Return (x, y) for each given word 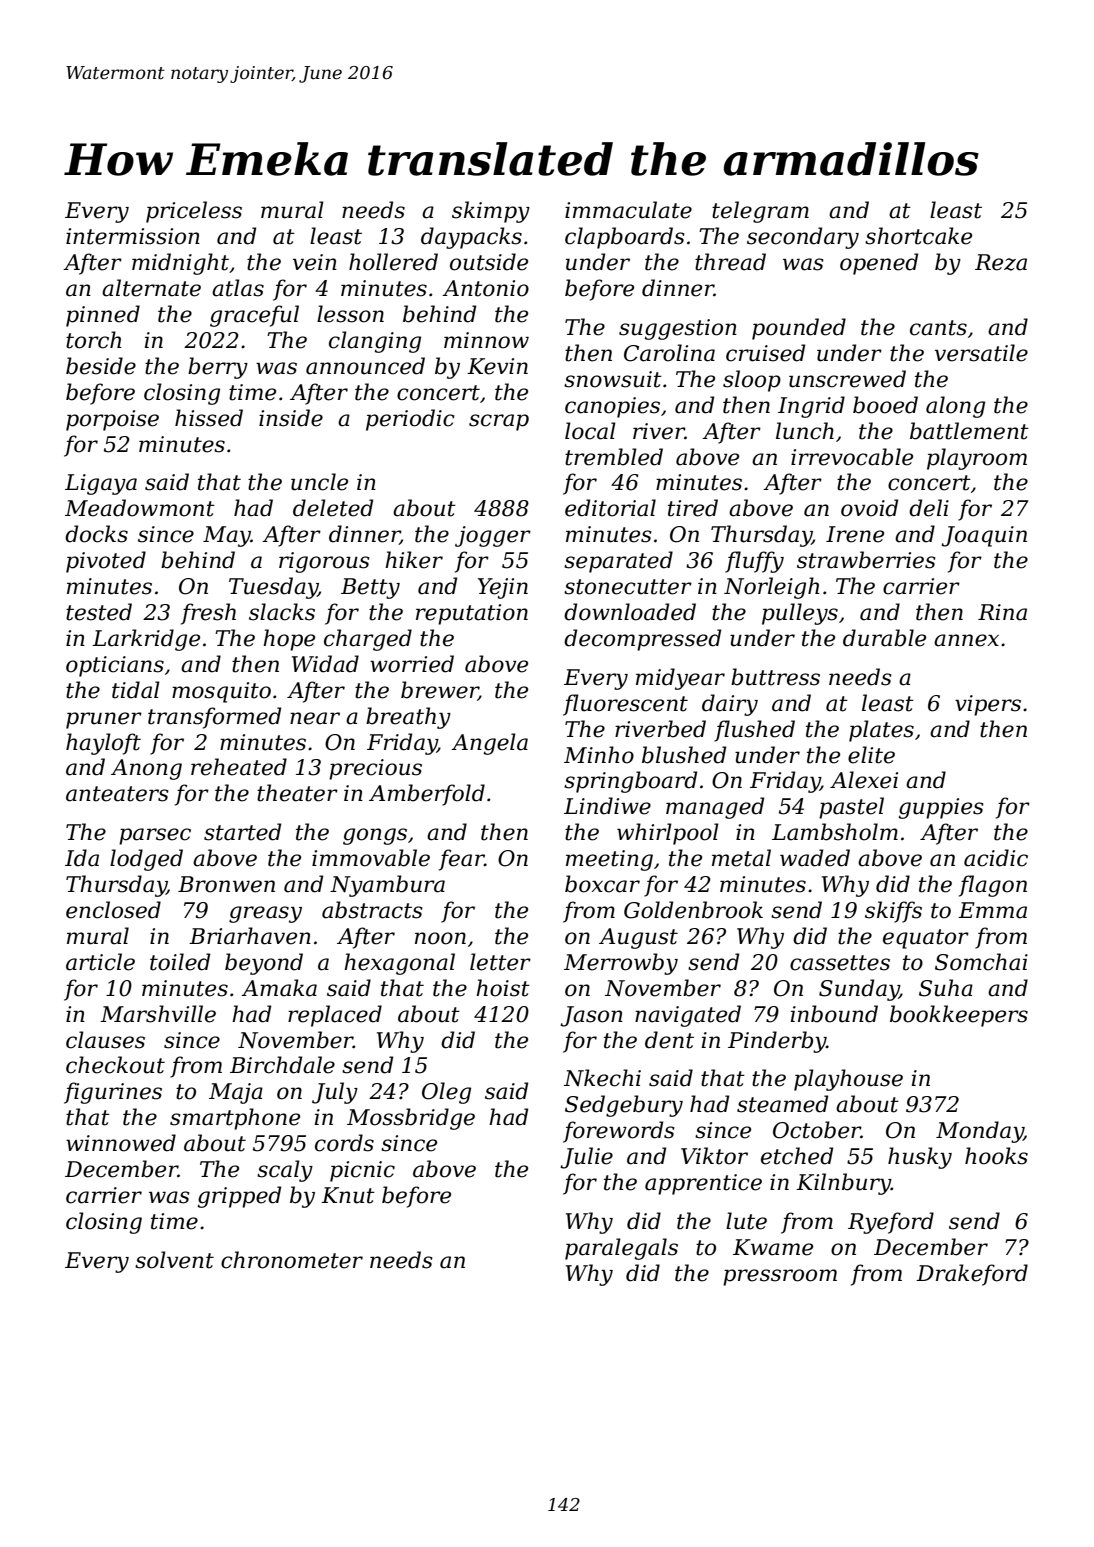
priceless (194, 212)
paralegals (621, 1249)
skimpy (491, 212)
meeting (609, 860)
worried (412, 664)
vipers (988, 705)
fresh (208, 614)
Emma (992, 910)
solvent (174, 1260)
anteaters (117, 794)
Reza (1001, 262)
